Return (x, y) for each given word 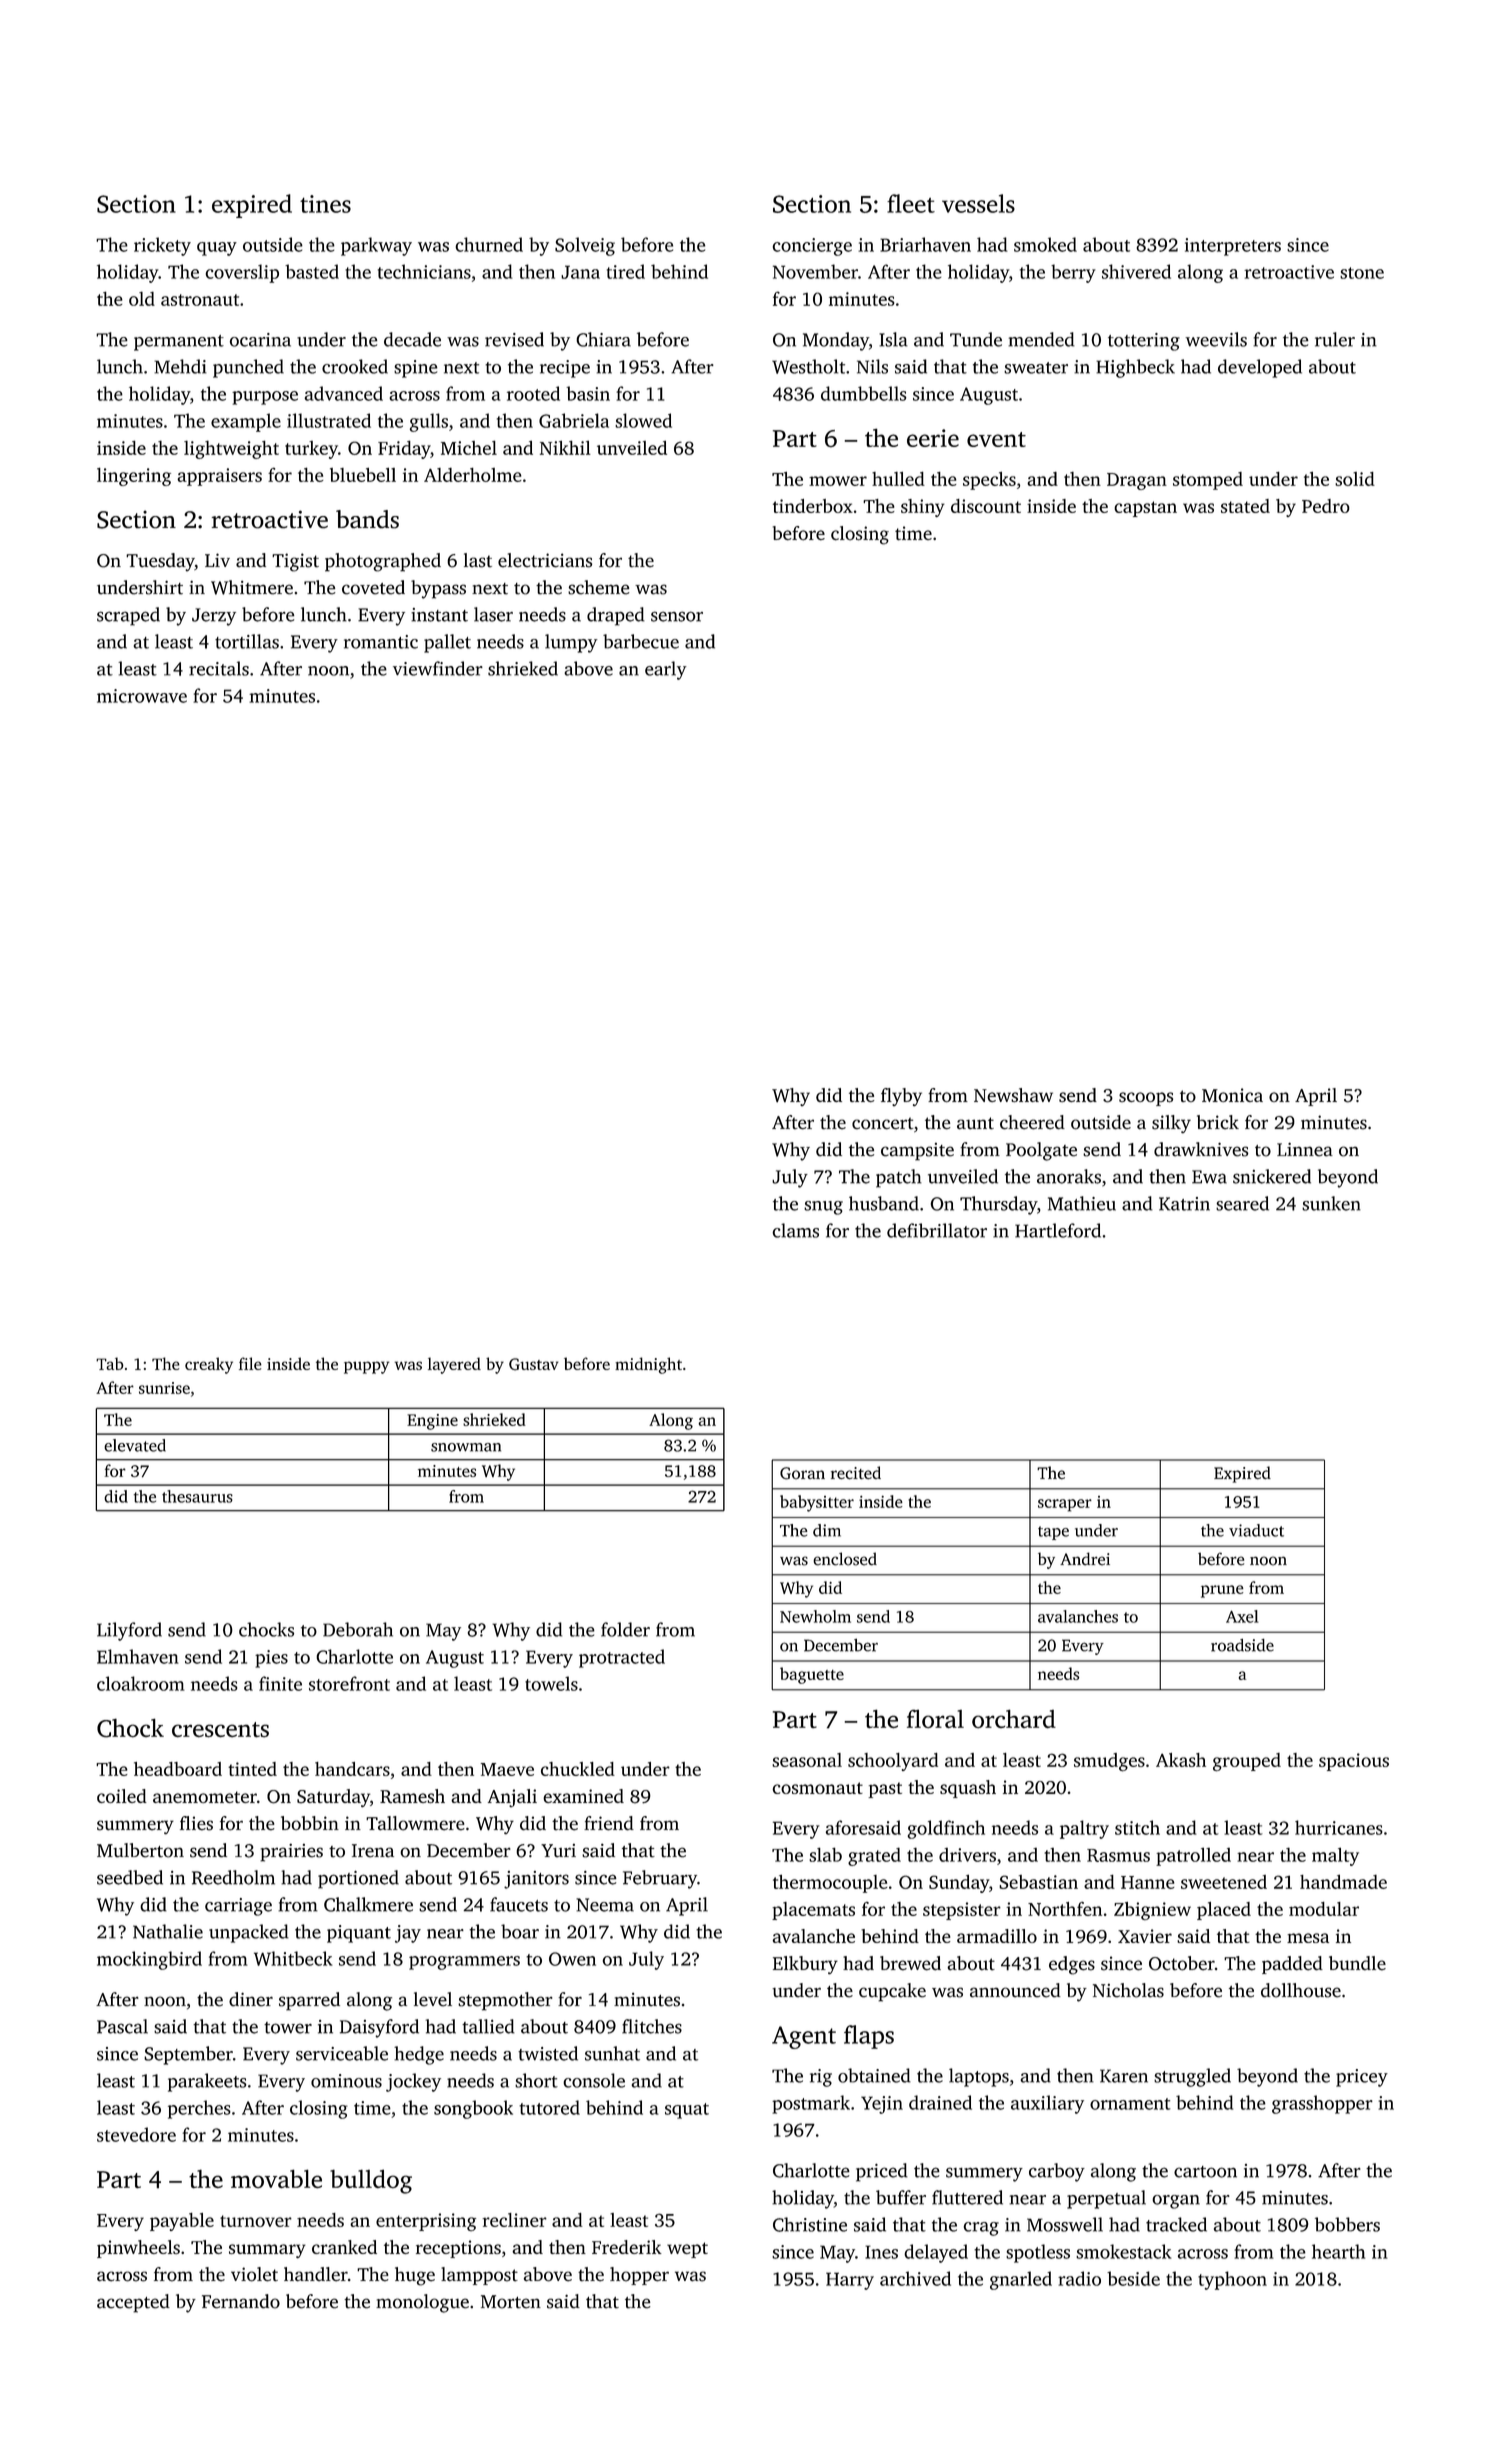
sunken (1331, 1203)
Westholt (808, 366)
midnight (648, 1365)
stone (1362, 273)
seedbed (130, 1877)
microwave (142, 696)
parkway (376, 246)
